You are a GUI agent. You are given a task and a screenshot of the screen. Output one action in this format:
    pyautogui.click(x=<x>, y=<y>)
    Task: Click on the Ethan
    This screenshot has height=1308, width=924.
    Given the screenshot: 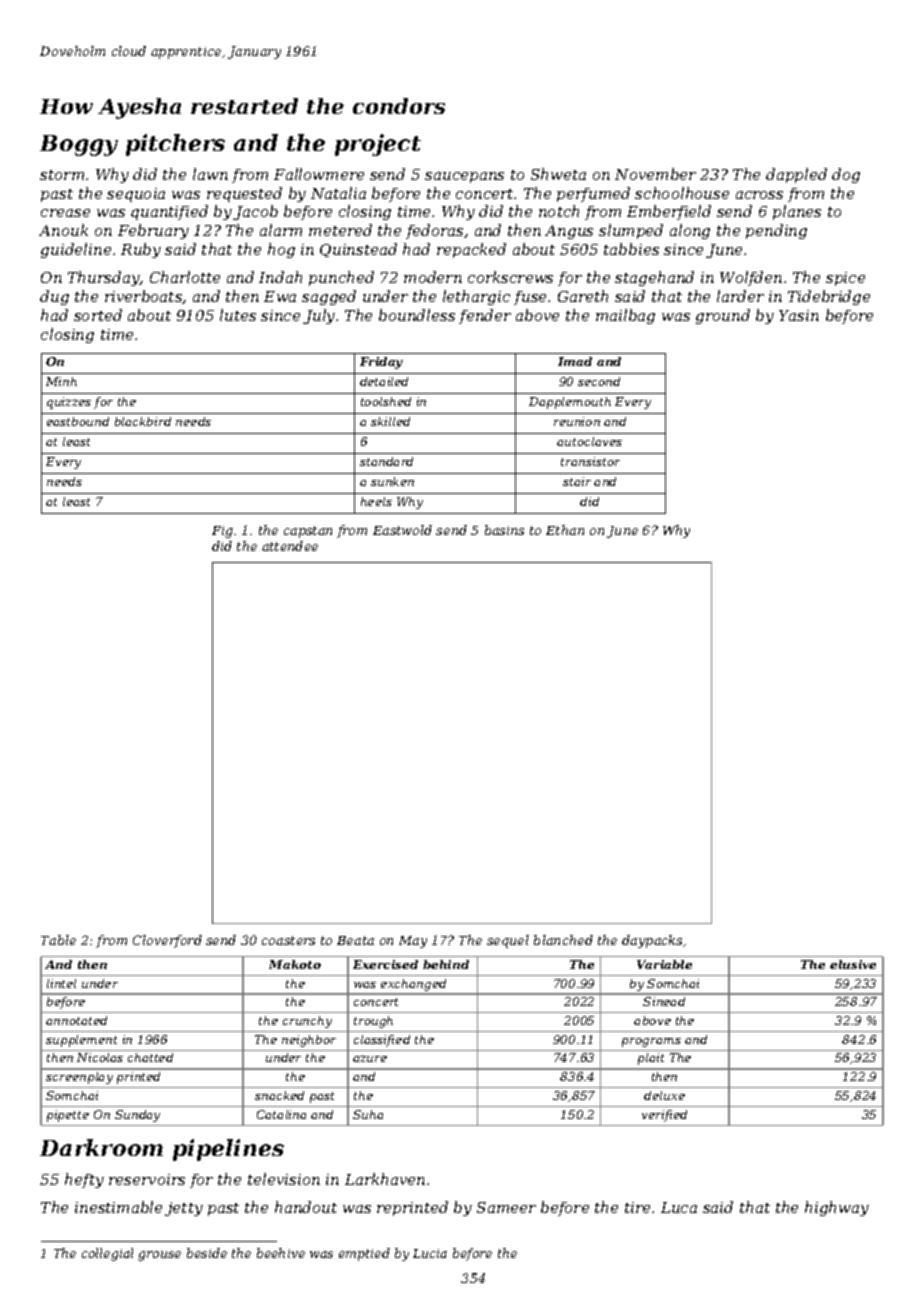 What is the action you would take?
    pyautogui.click(x=565, y=530)
